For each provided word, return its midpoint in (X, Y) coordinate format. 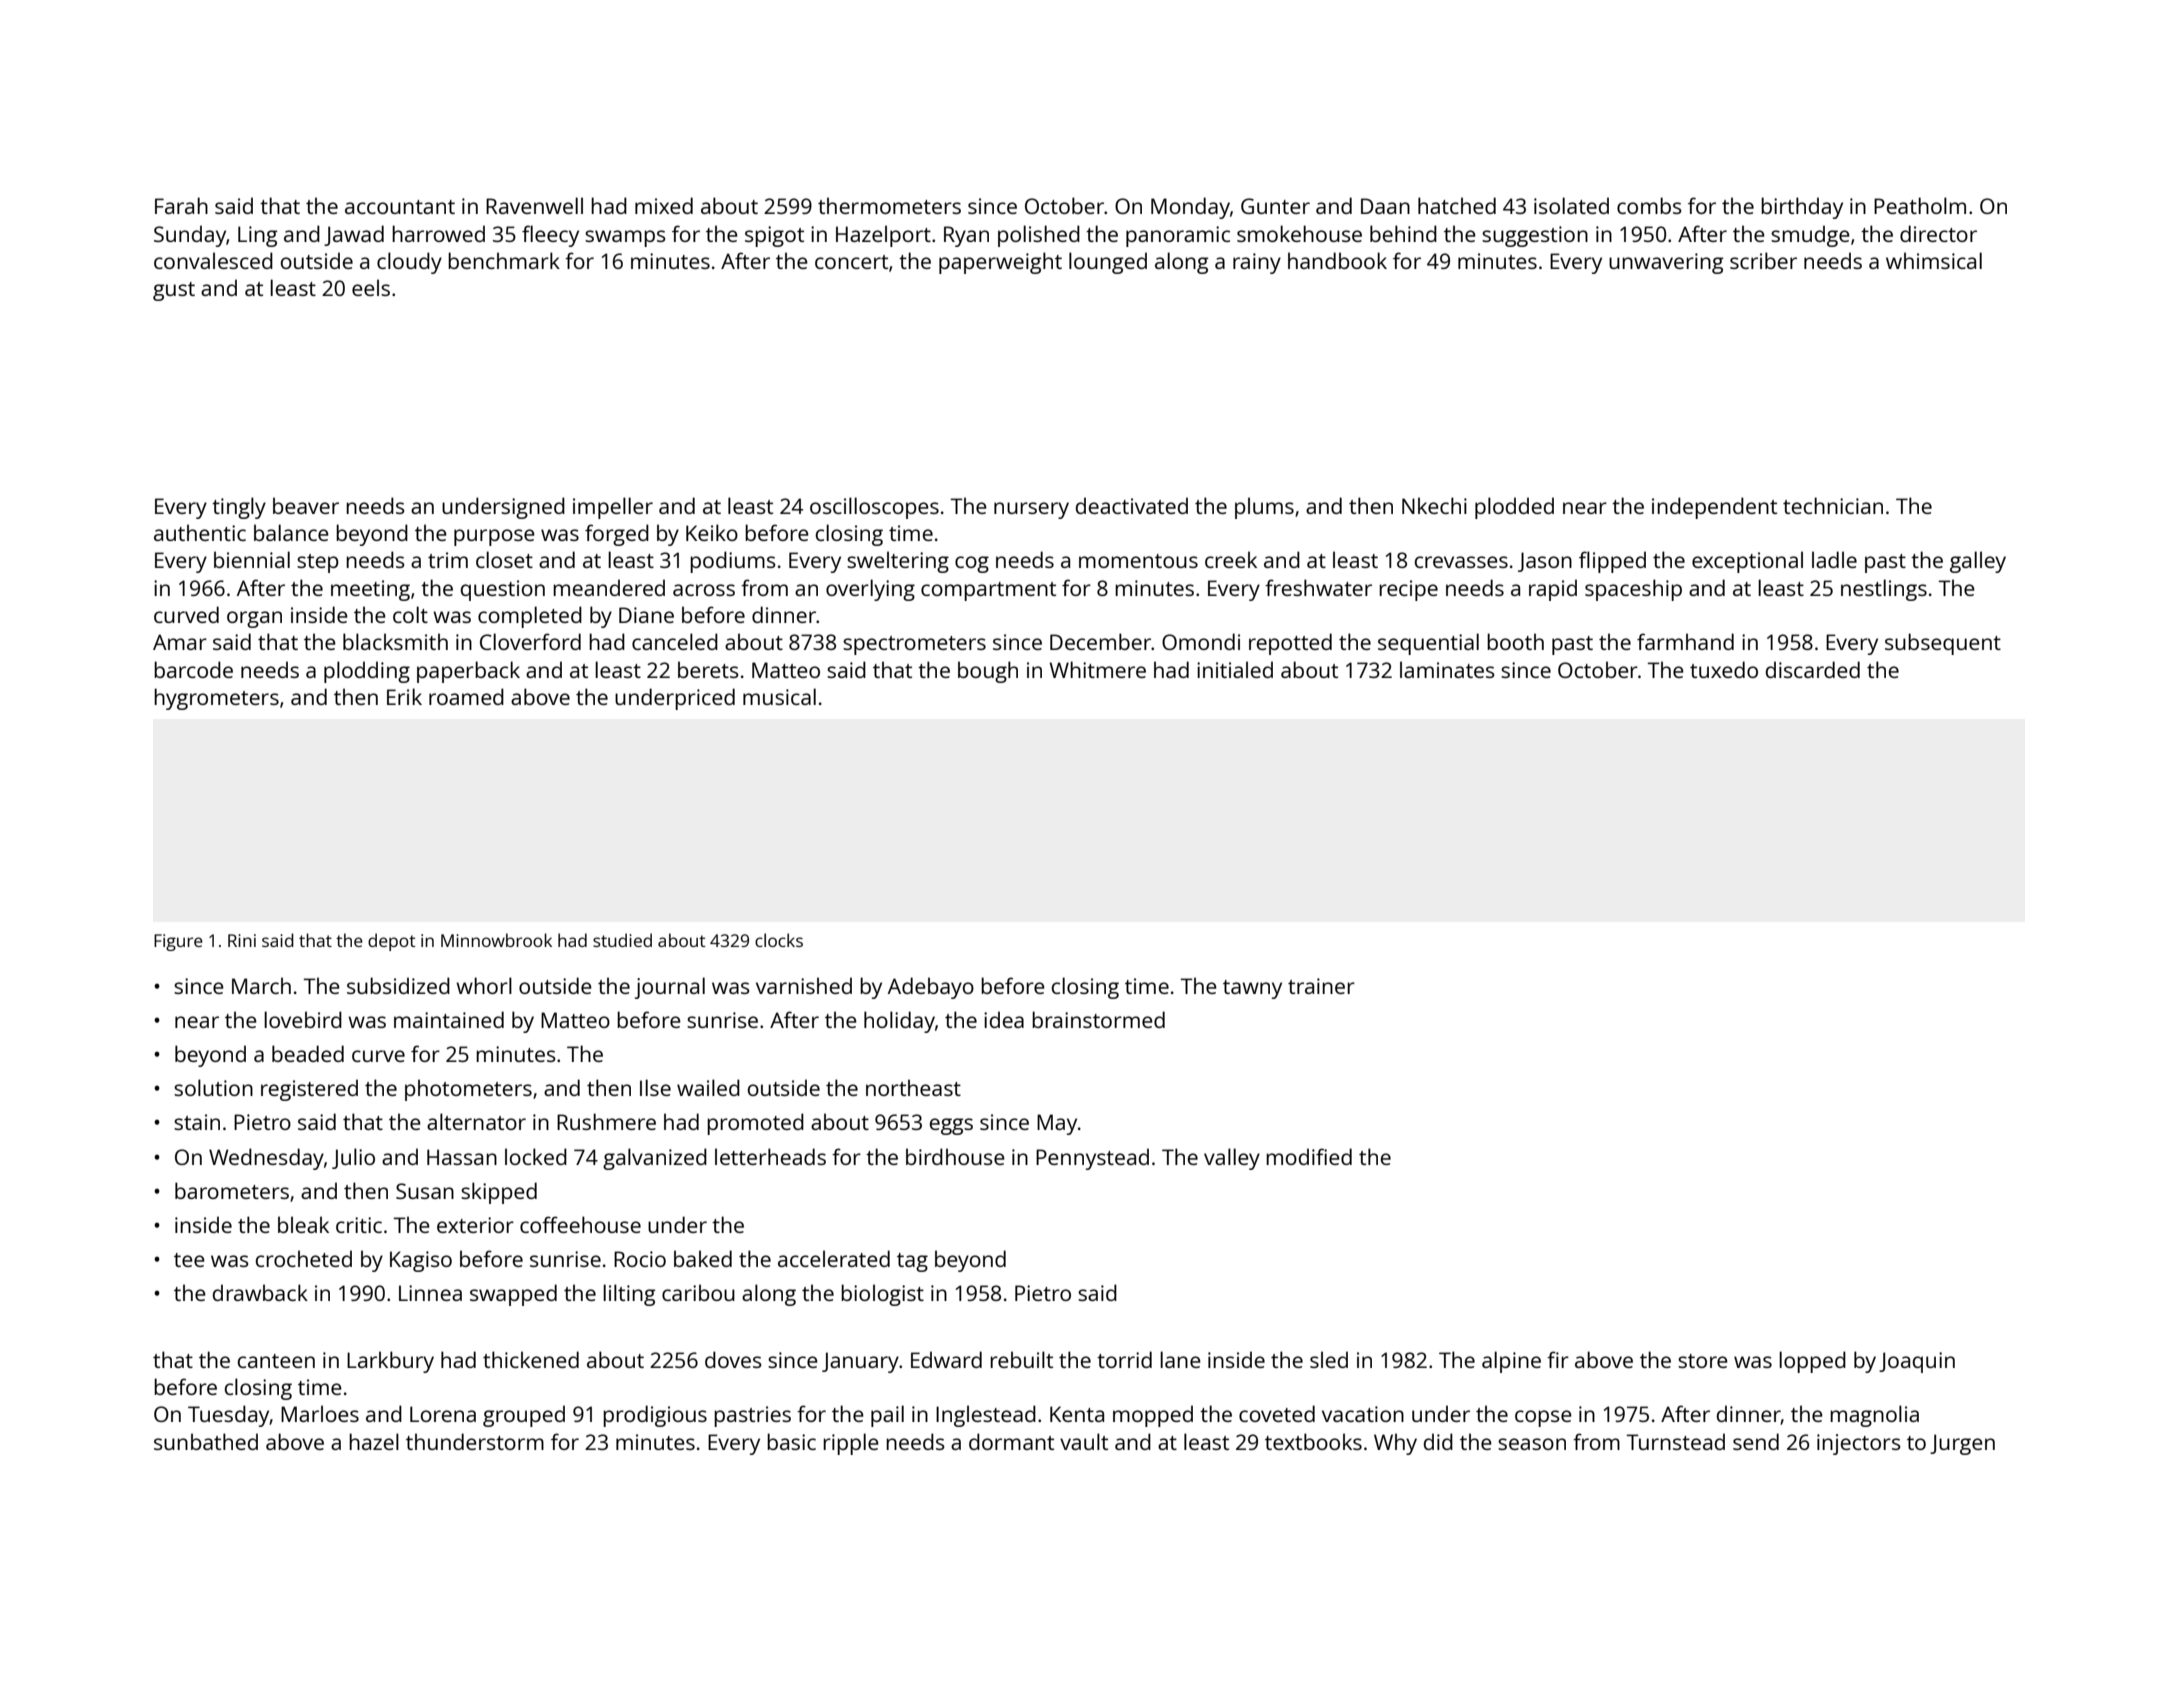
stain (197, 1122)
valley (1232, 1159)
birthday (1802, 208)
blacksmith (395, 641)
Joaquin (1917, 1362)
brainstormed (1098, 1019)
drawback (260, 1292)
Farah (181, 205)
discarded (1813, 669)
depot (391, 942)
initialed (1235, 669)
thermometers (889, 205)
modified (1309, 1156)
